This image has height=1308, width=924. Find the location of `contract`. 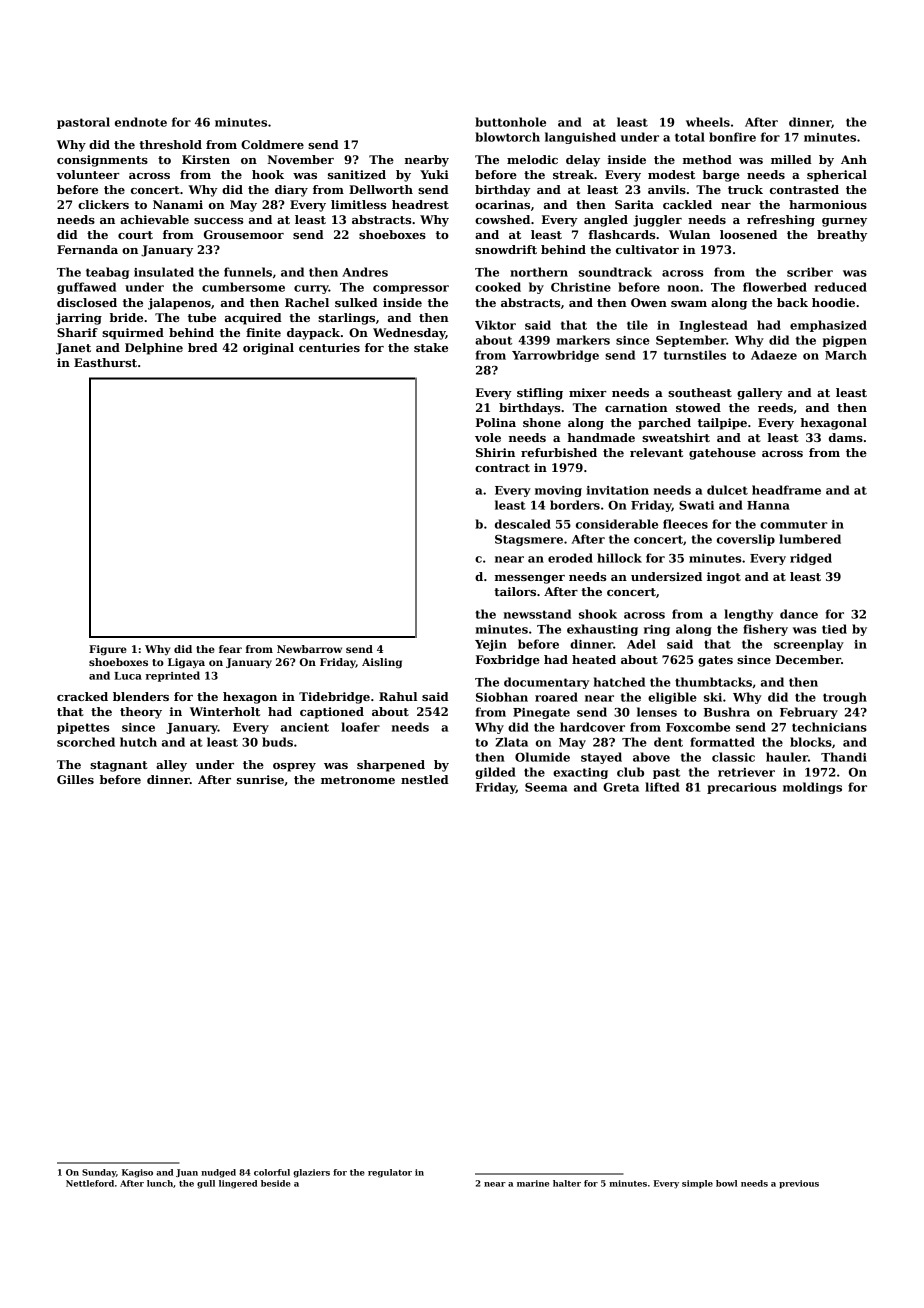

contract is located at coordinates (502, 468).
